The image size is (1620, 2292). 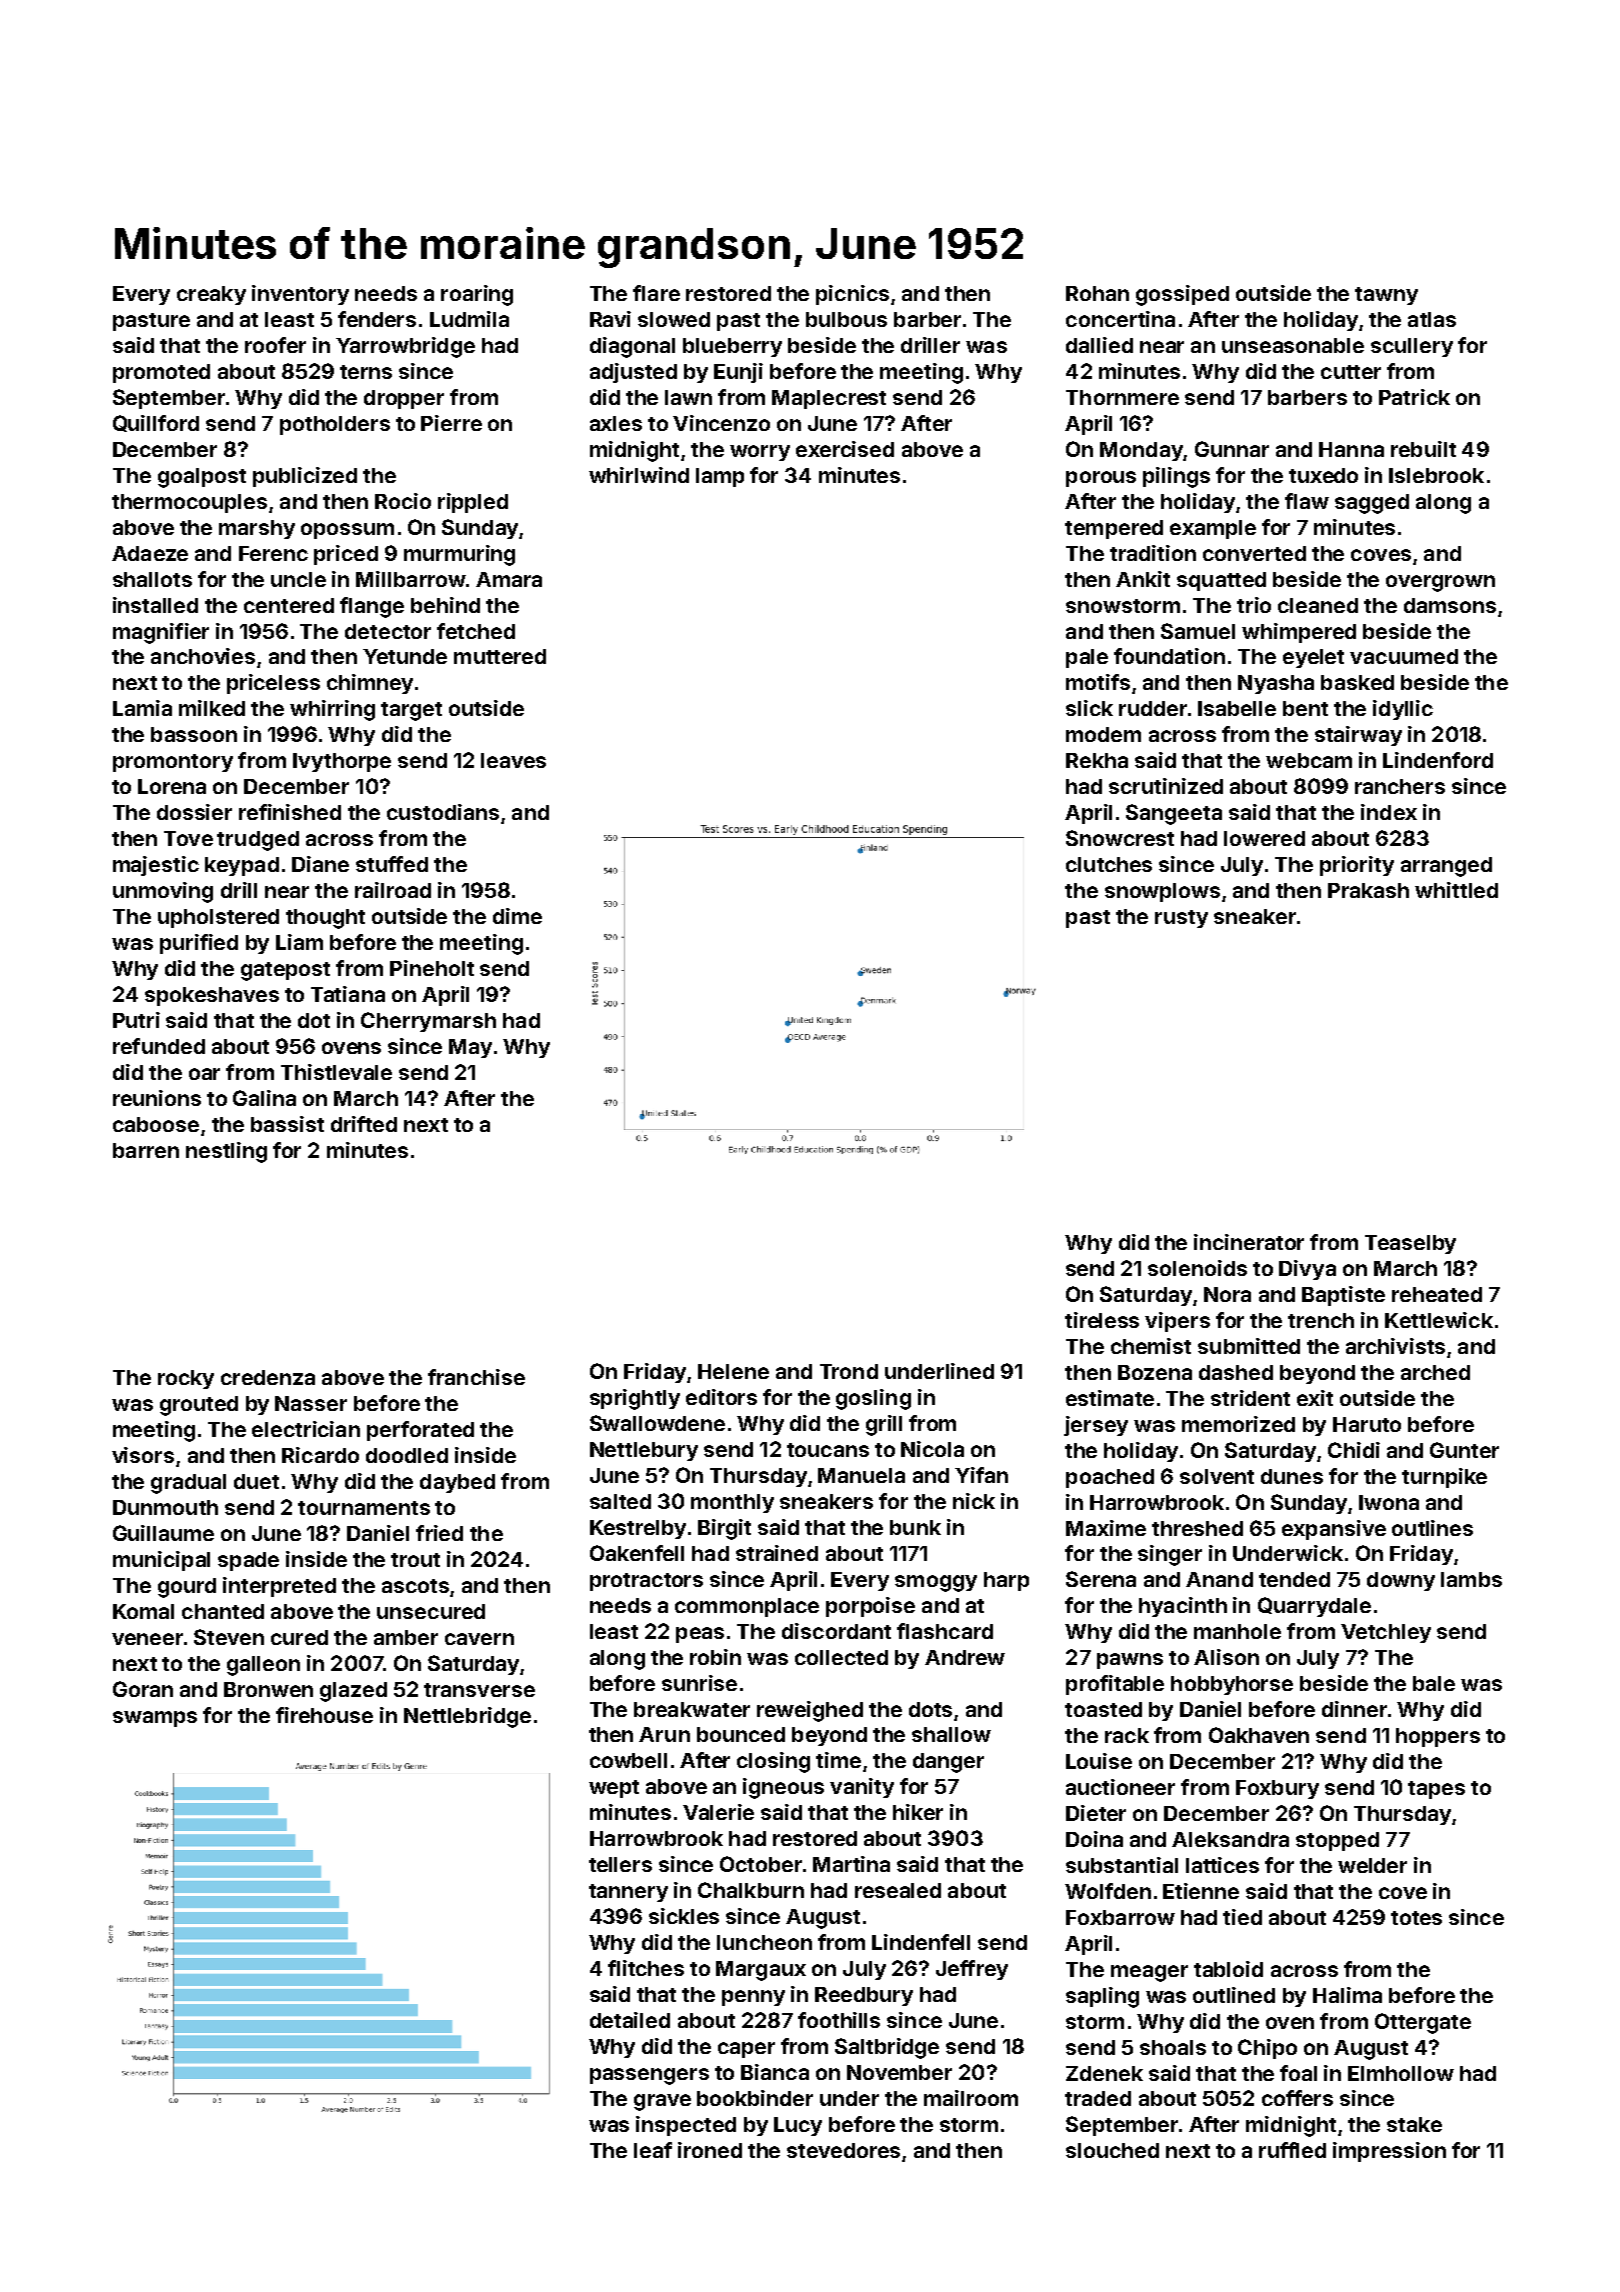 I want to click on downy, so click(x=1401, y=1581).
